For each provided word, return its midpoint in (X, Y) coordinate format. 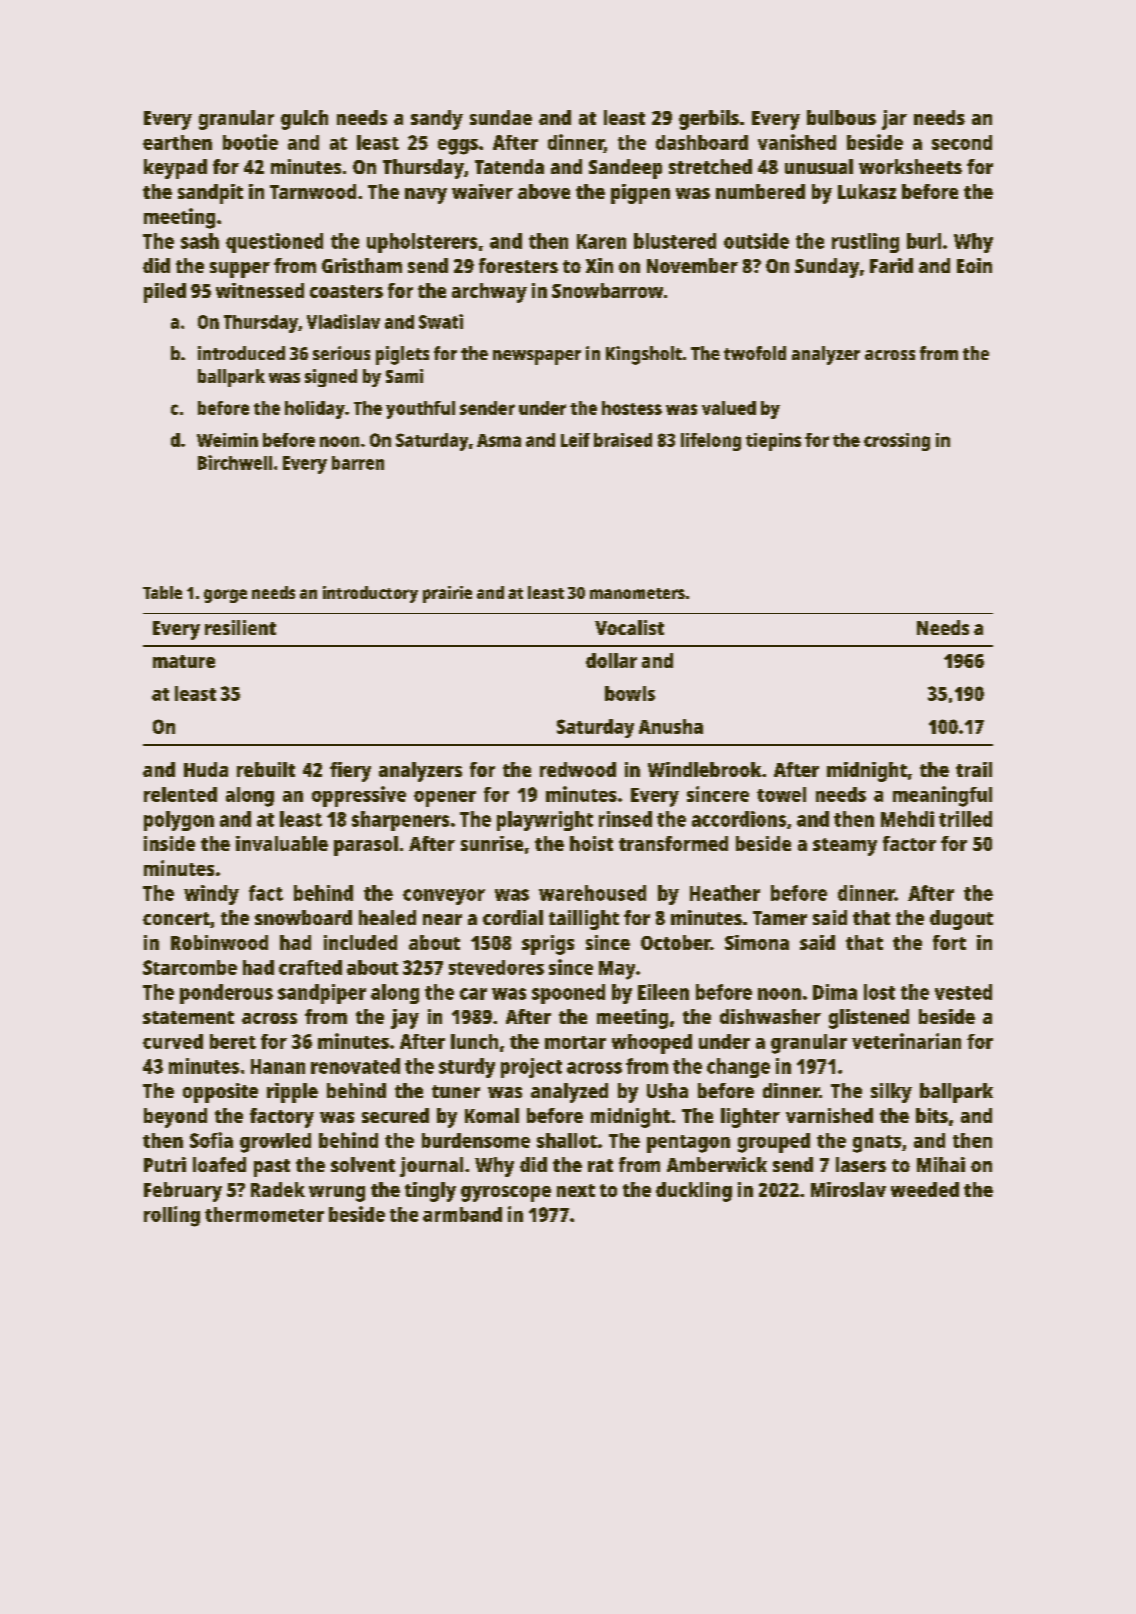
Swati (441, 321)
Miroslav (848, 1189)
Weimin (227, 440)
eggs (458, 147)
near (442, 919)
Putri (165, 1164)
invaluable (282, 843)
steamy (845, 847)
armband (462, 1214)
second (962, 142)
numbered (760, 191)
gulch (304, 120)
